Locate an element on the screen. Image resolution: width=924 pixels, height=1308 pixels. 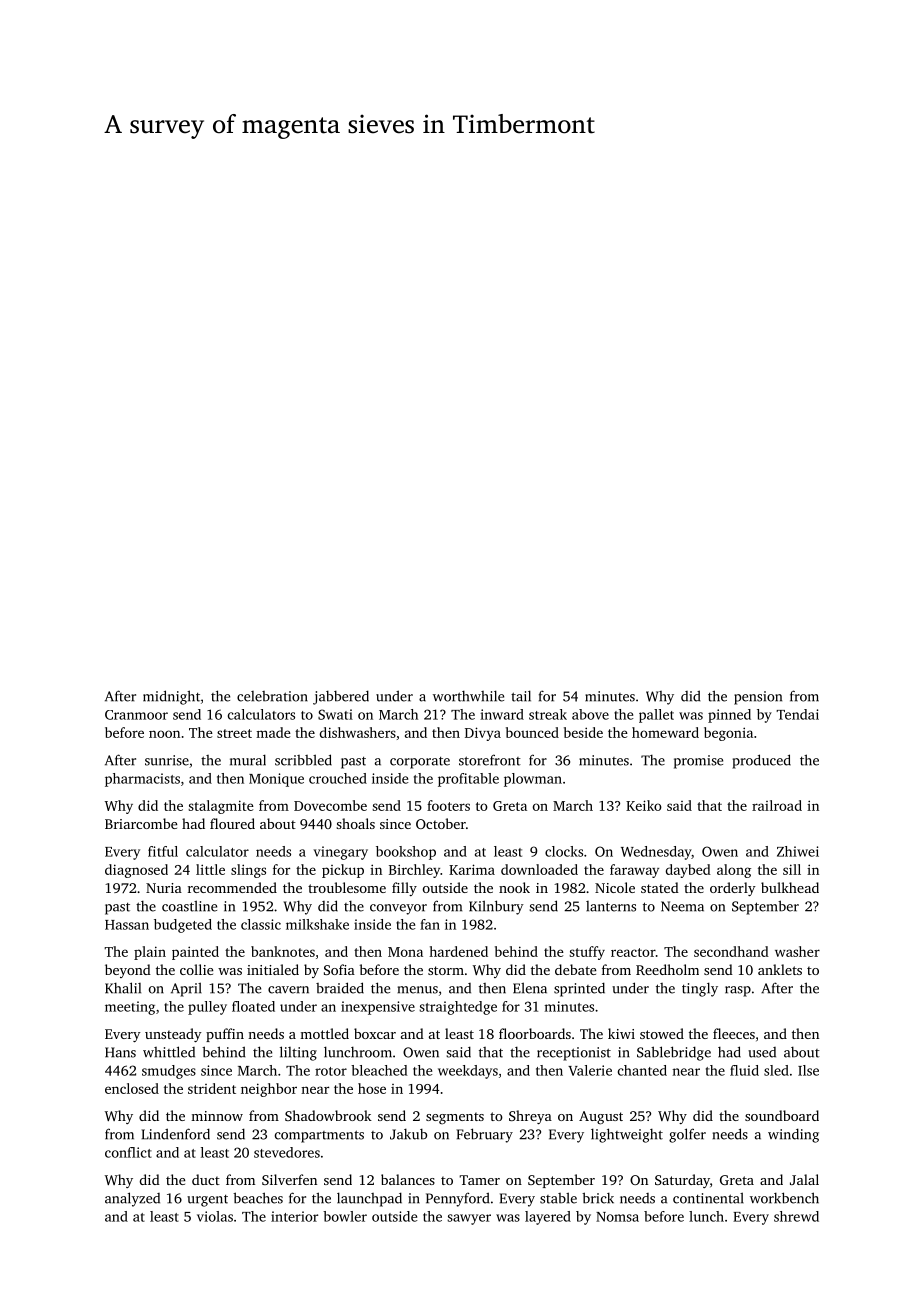
noon is located at coordinates (164, 734).
